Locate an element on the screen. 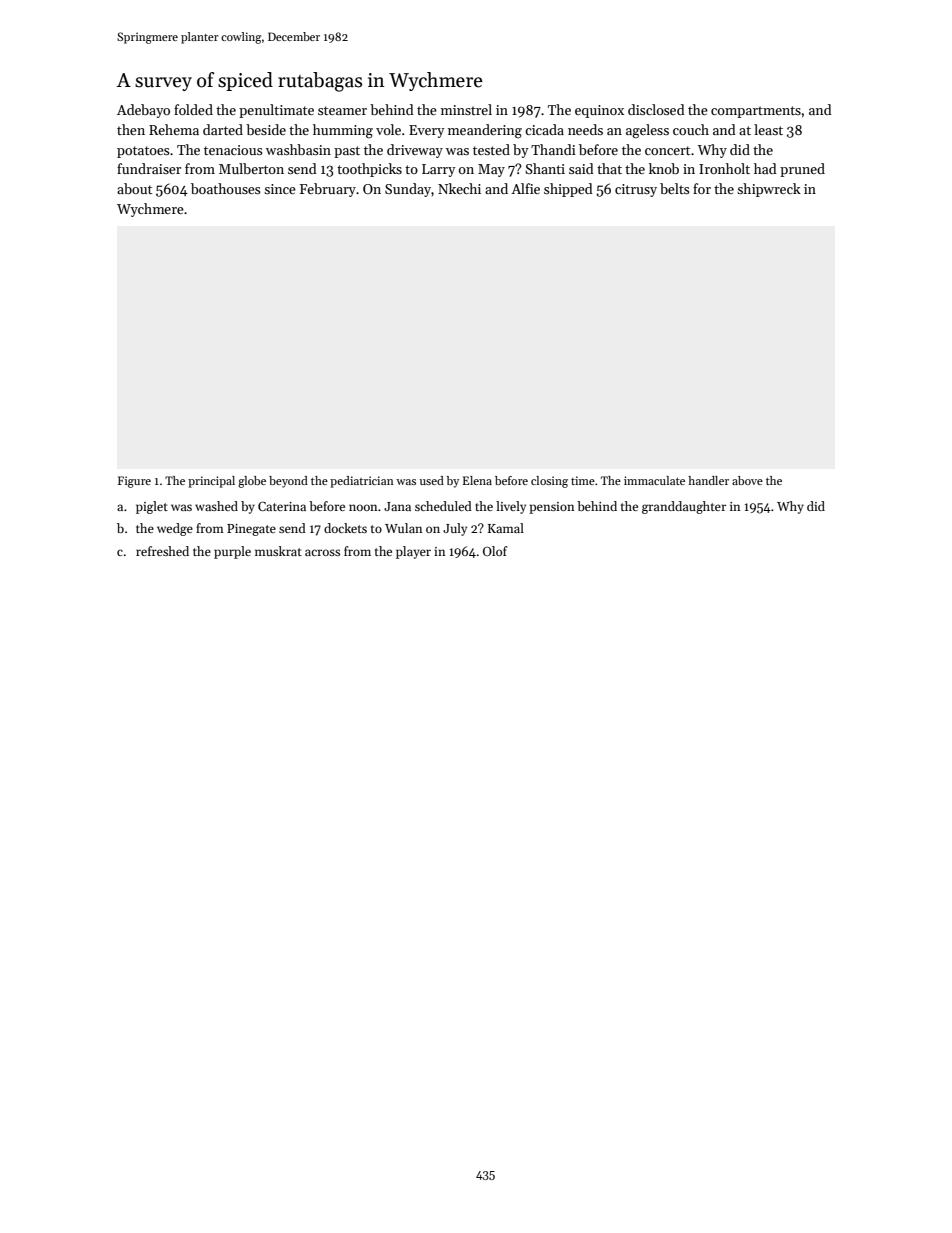 This screenshot has width=952, height=1233. Sunday is located at coordinates (408, 190).
